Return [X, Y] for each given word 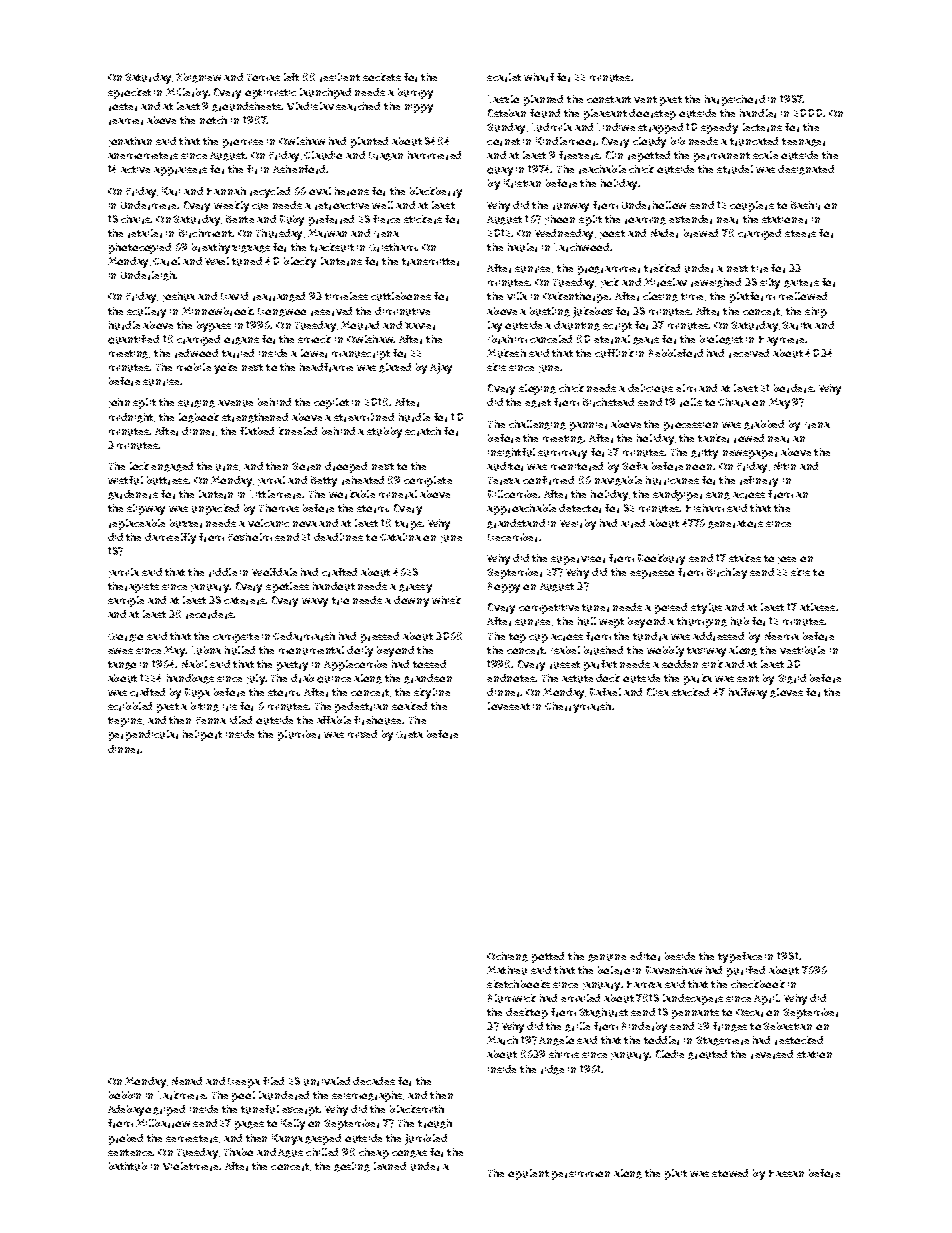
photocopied [140, 248]
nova [305, 524]
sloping [537, 389]
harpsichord [735, 100]
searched [358, 106]
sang [718, 496]
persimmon [581, 1175]
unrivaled [327, 1081]
